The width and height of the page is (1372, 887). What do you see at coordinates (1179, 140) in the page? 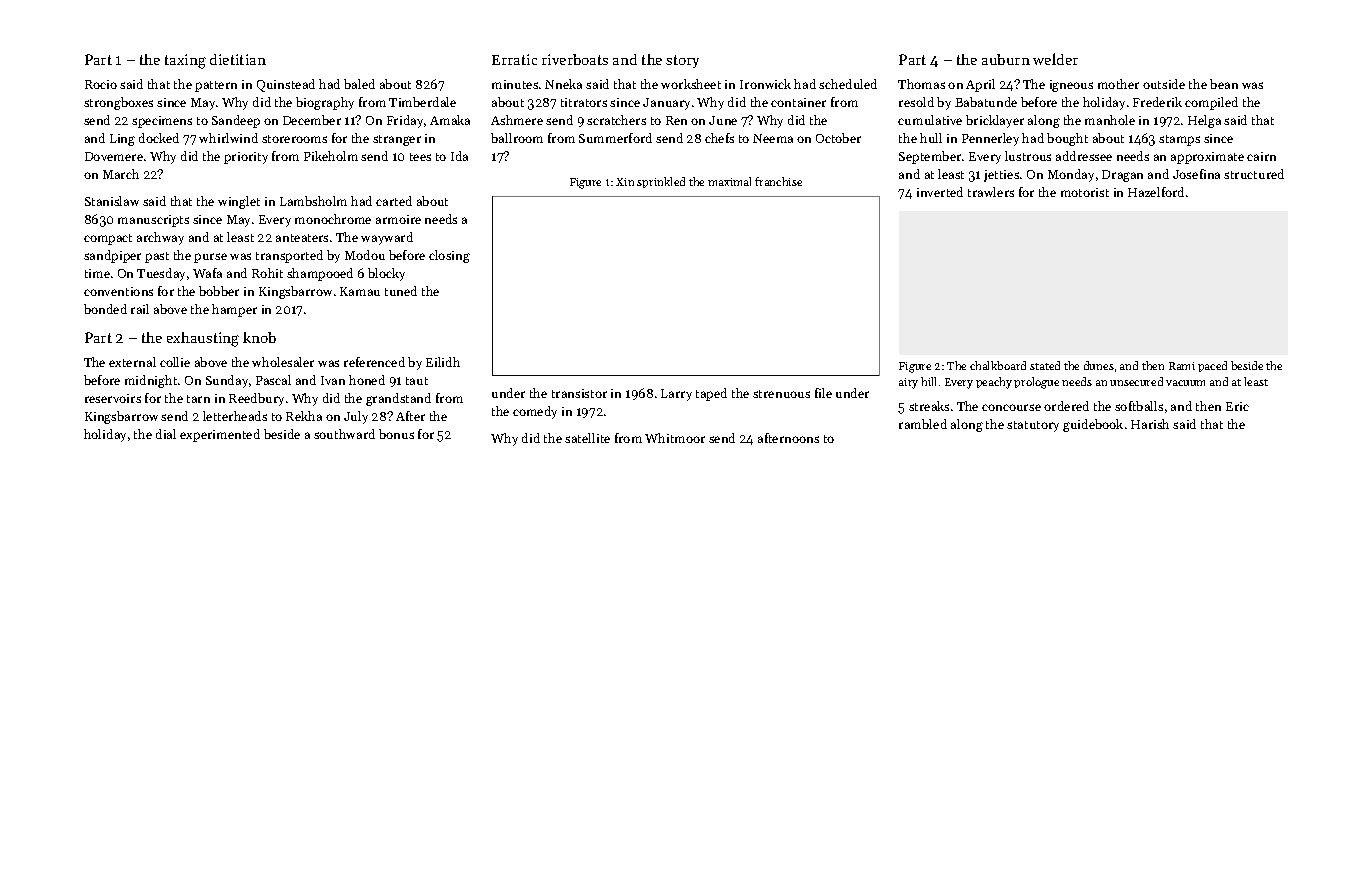
I see `stamps` at bounding box center [1179, 140].
